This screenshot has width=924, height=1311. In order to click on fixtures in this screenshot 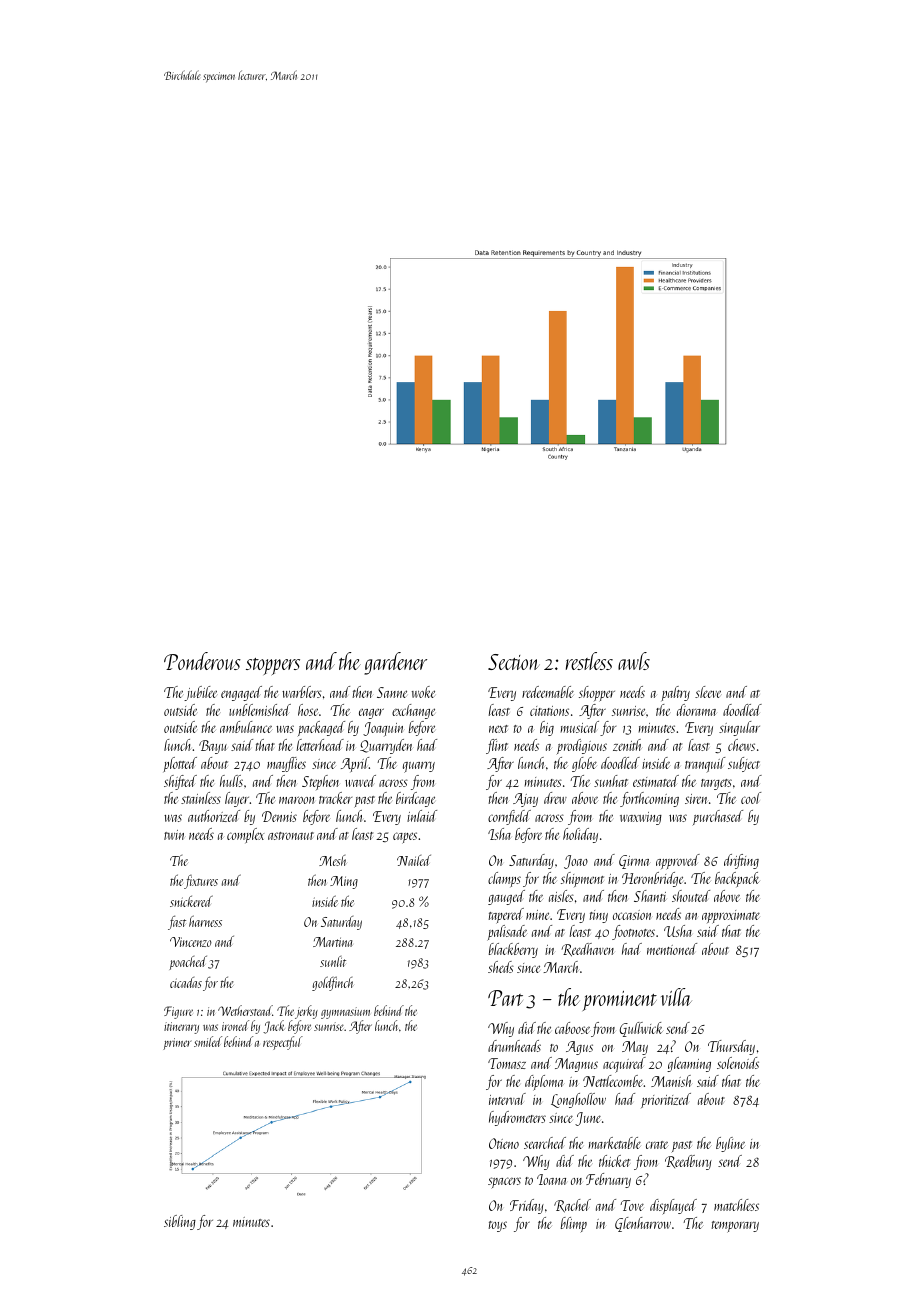, I will do `click(201, 882)`.
